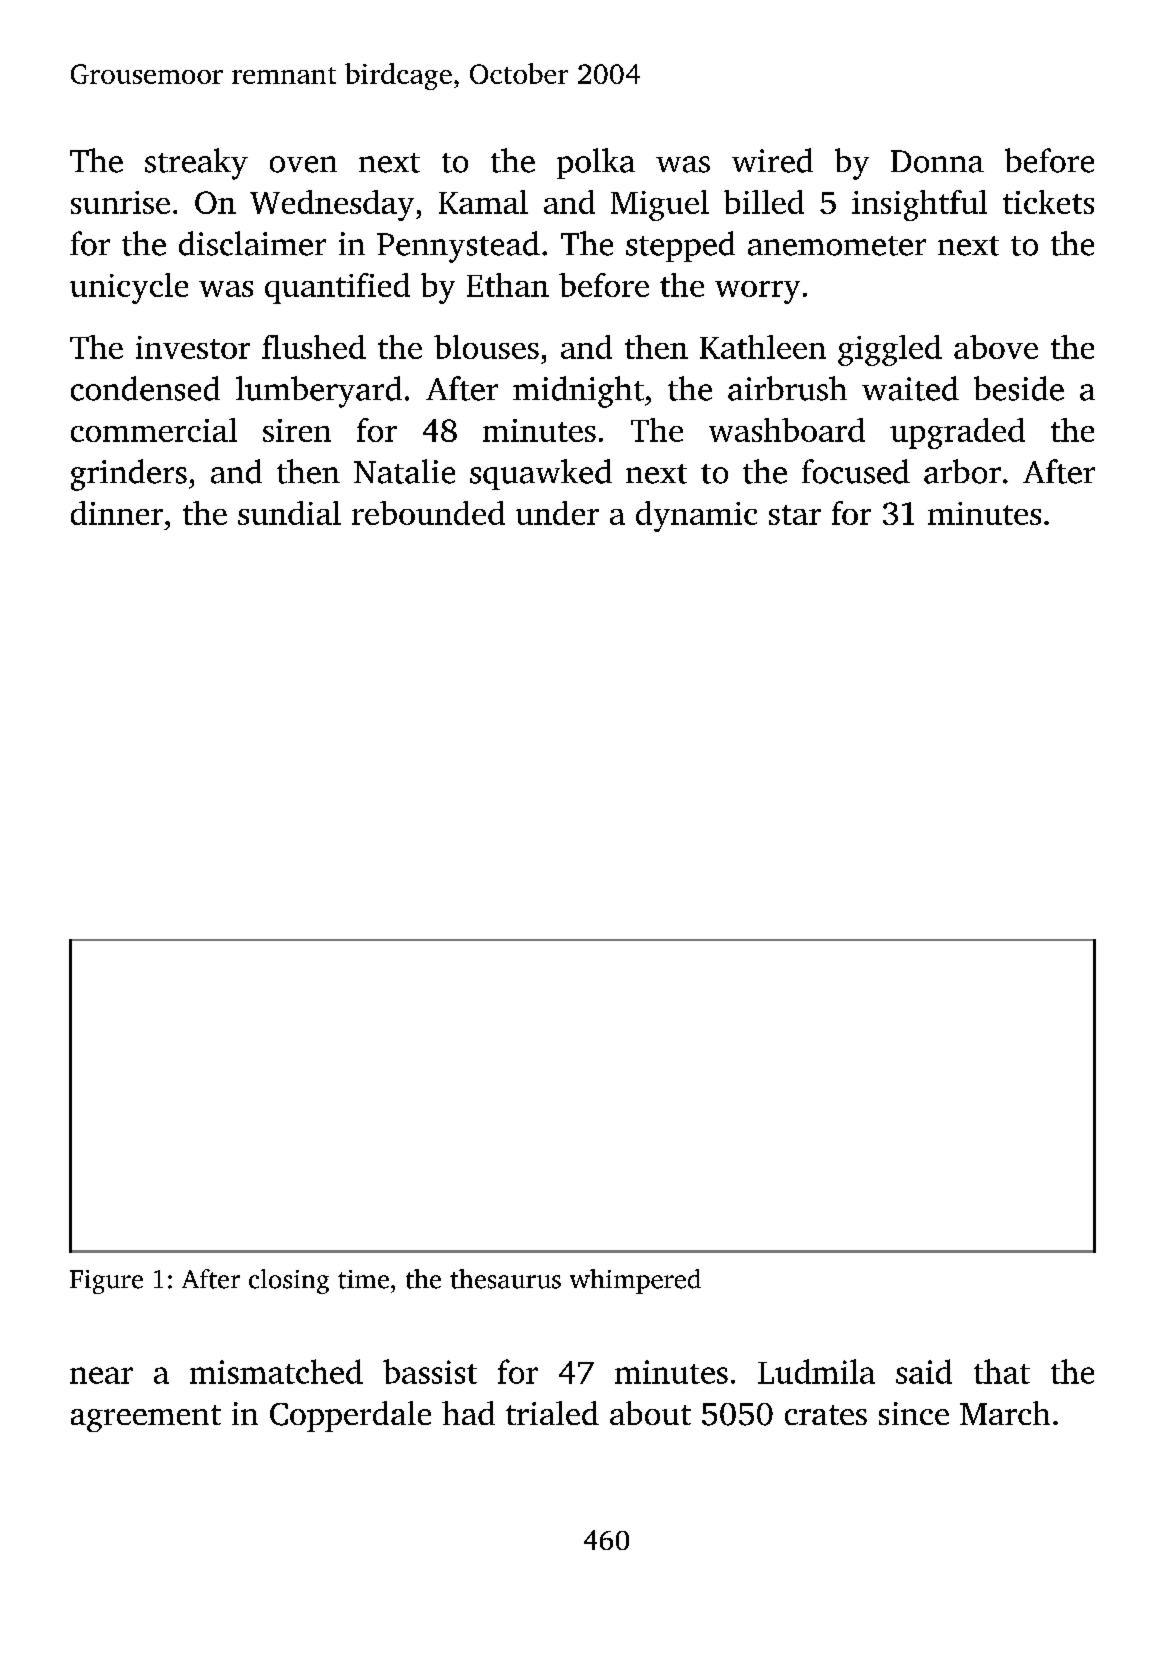 Image resolution: width=1165 pixels, height=1654 pixels. Describe the element at coordinates (289, 513) in the image. I see `sundial` at that location.
